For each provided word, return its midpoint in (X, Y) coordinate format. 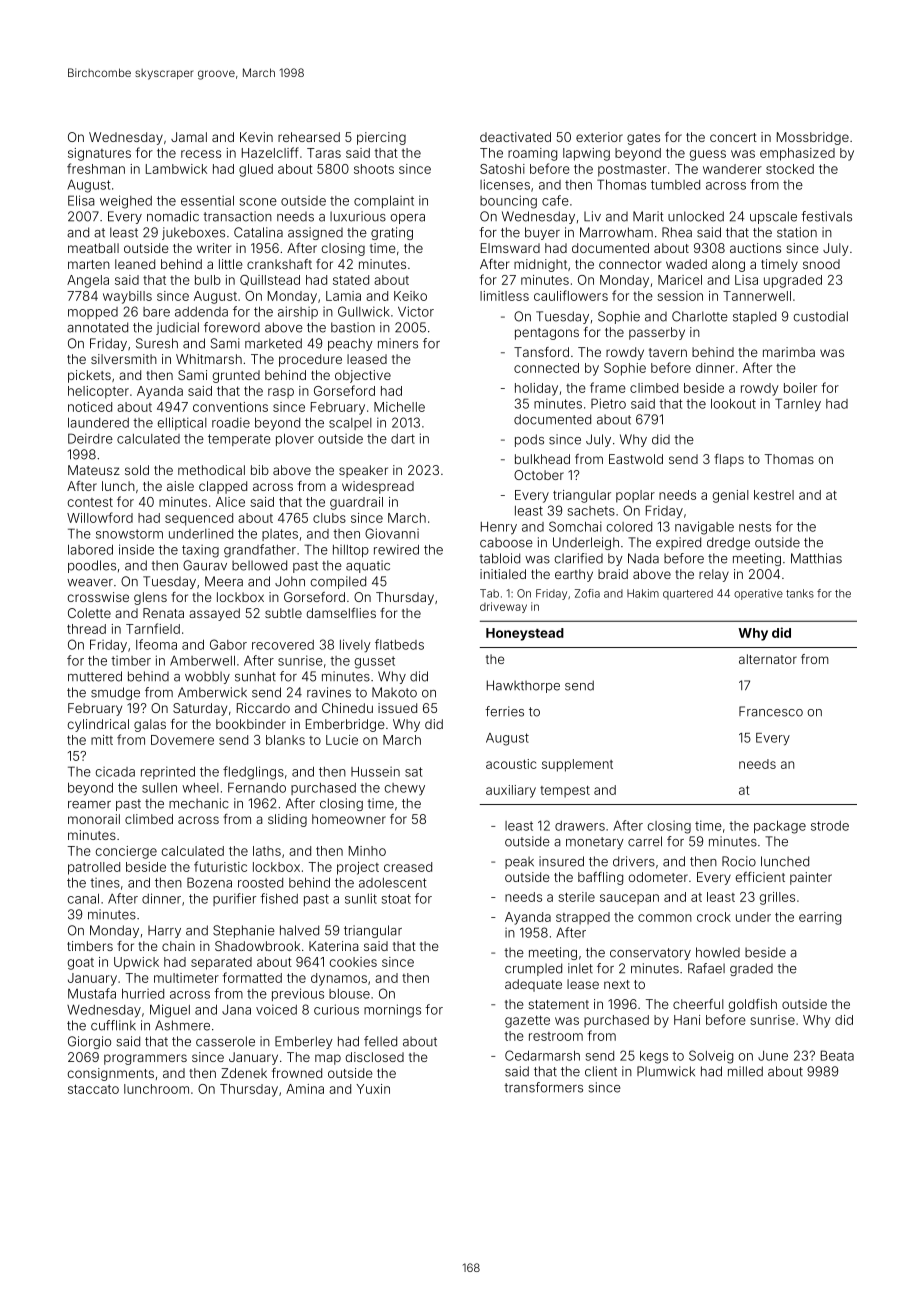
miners (398, 343)
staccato (93, 1089)
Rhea (677, 232)
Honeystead (525, 634)
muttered (95, 676)
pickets (89, 376)
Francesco (771, 711)
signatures (99, 154)
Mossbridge (813, 138)
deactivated (515, 137)
